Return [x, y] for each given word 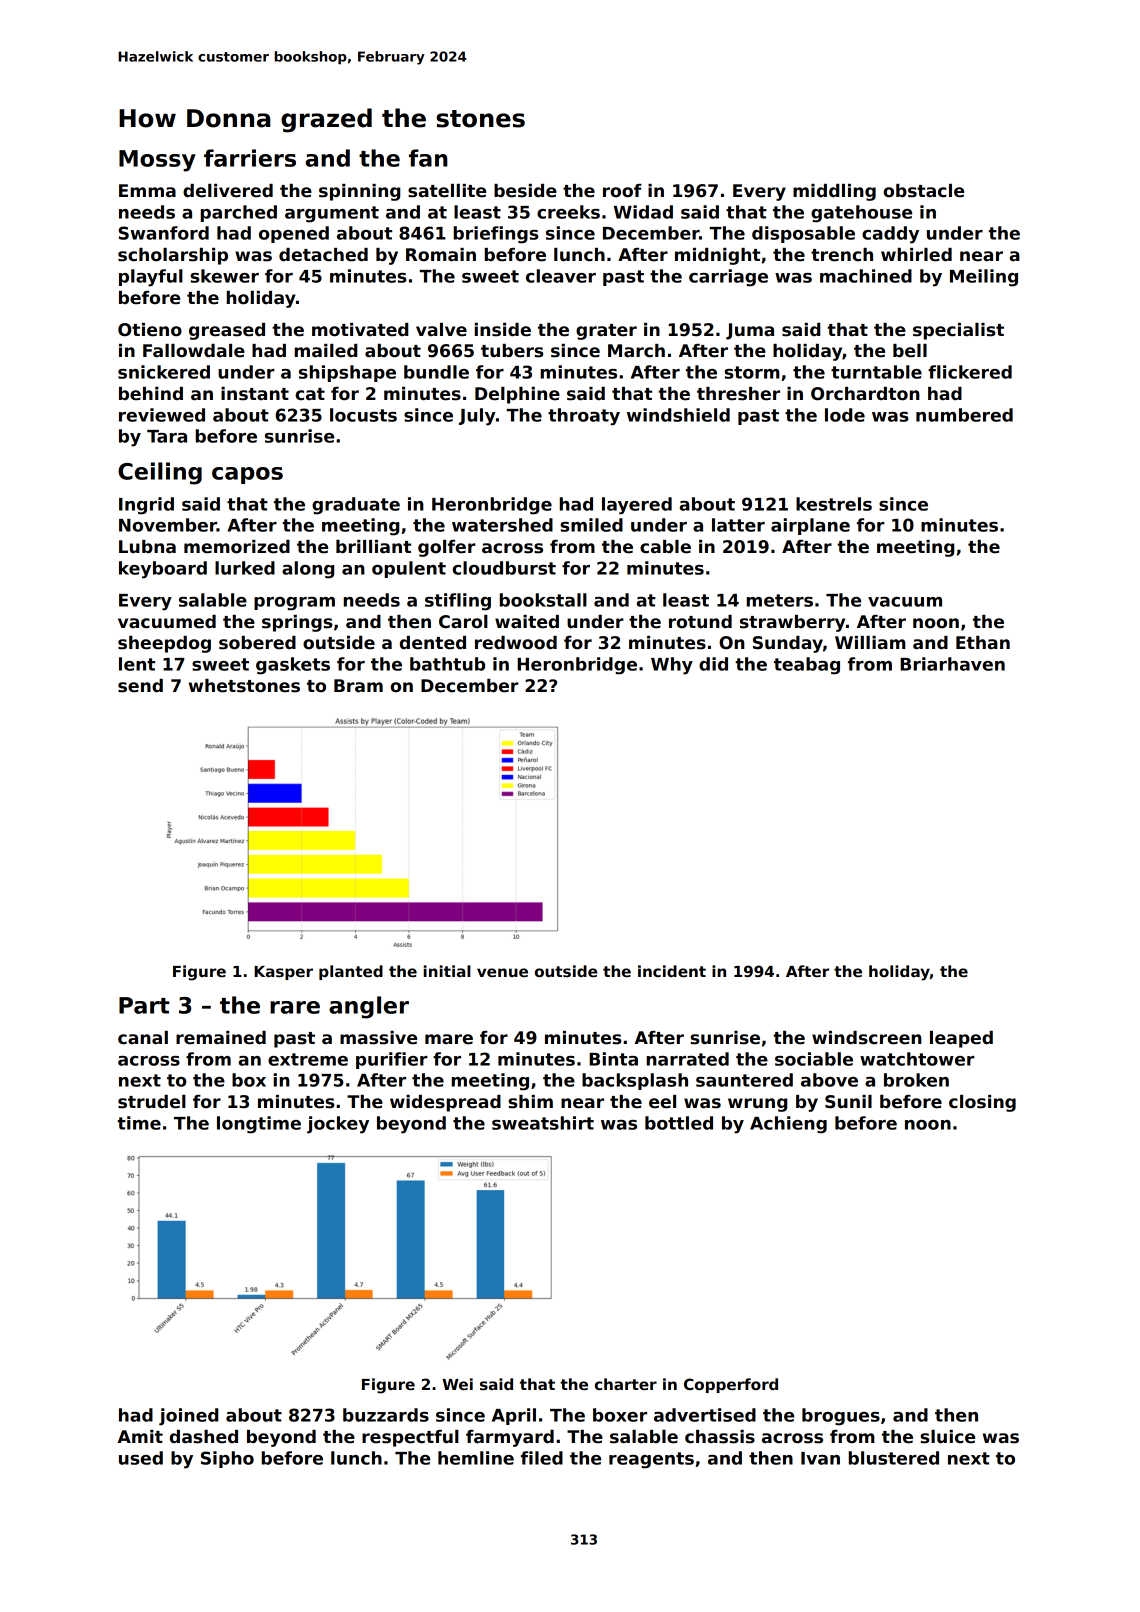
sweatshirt [543, 1123]
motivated [360, 330]
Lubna [147, 547]
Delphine [517, 395]
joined [188, 1417]
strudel [152, 1102]
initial [447, 971]
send [140, 686]
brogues [841, 1417]
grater [606, 332]
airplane [810, 526]
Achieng [788, 1125]
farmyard [510, 1438]
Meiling [984, 278]
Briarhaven [952, 664]
